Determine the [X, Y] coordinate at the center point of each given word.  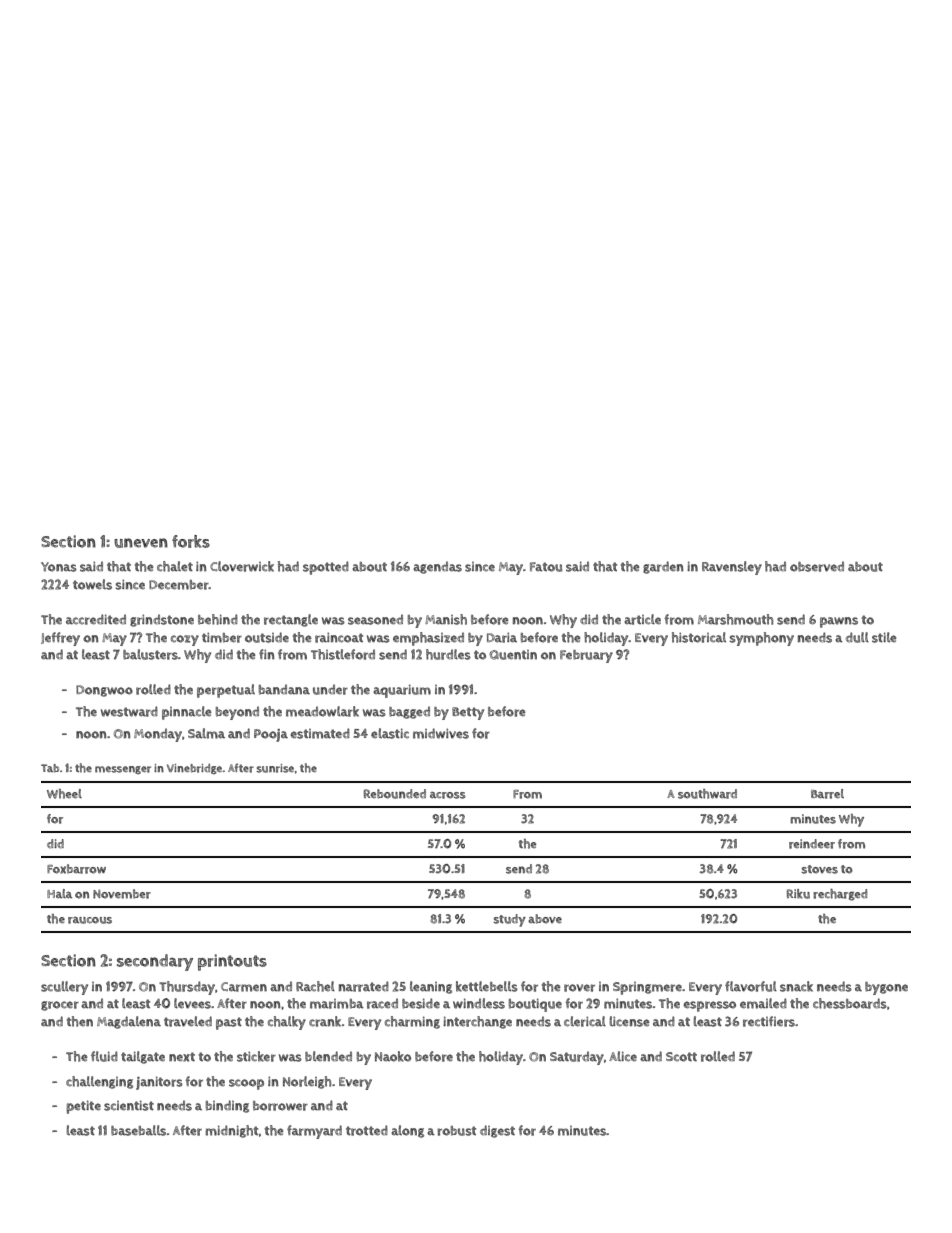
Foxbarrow [76, 869]
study [509, 920]
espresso [710, 1006]
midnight [232, 1131]
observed [817, 566]
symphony [761, 639]
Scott [681, 1057]
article [642, 619]
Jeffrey [60, 639]
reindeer [812, 844]
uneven [141, 543]
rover [579, 988]
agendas [437, 567]
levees [192, 1003]
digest [497, 1131]
